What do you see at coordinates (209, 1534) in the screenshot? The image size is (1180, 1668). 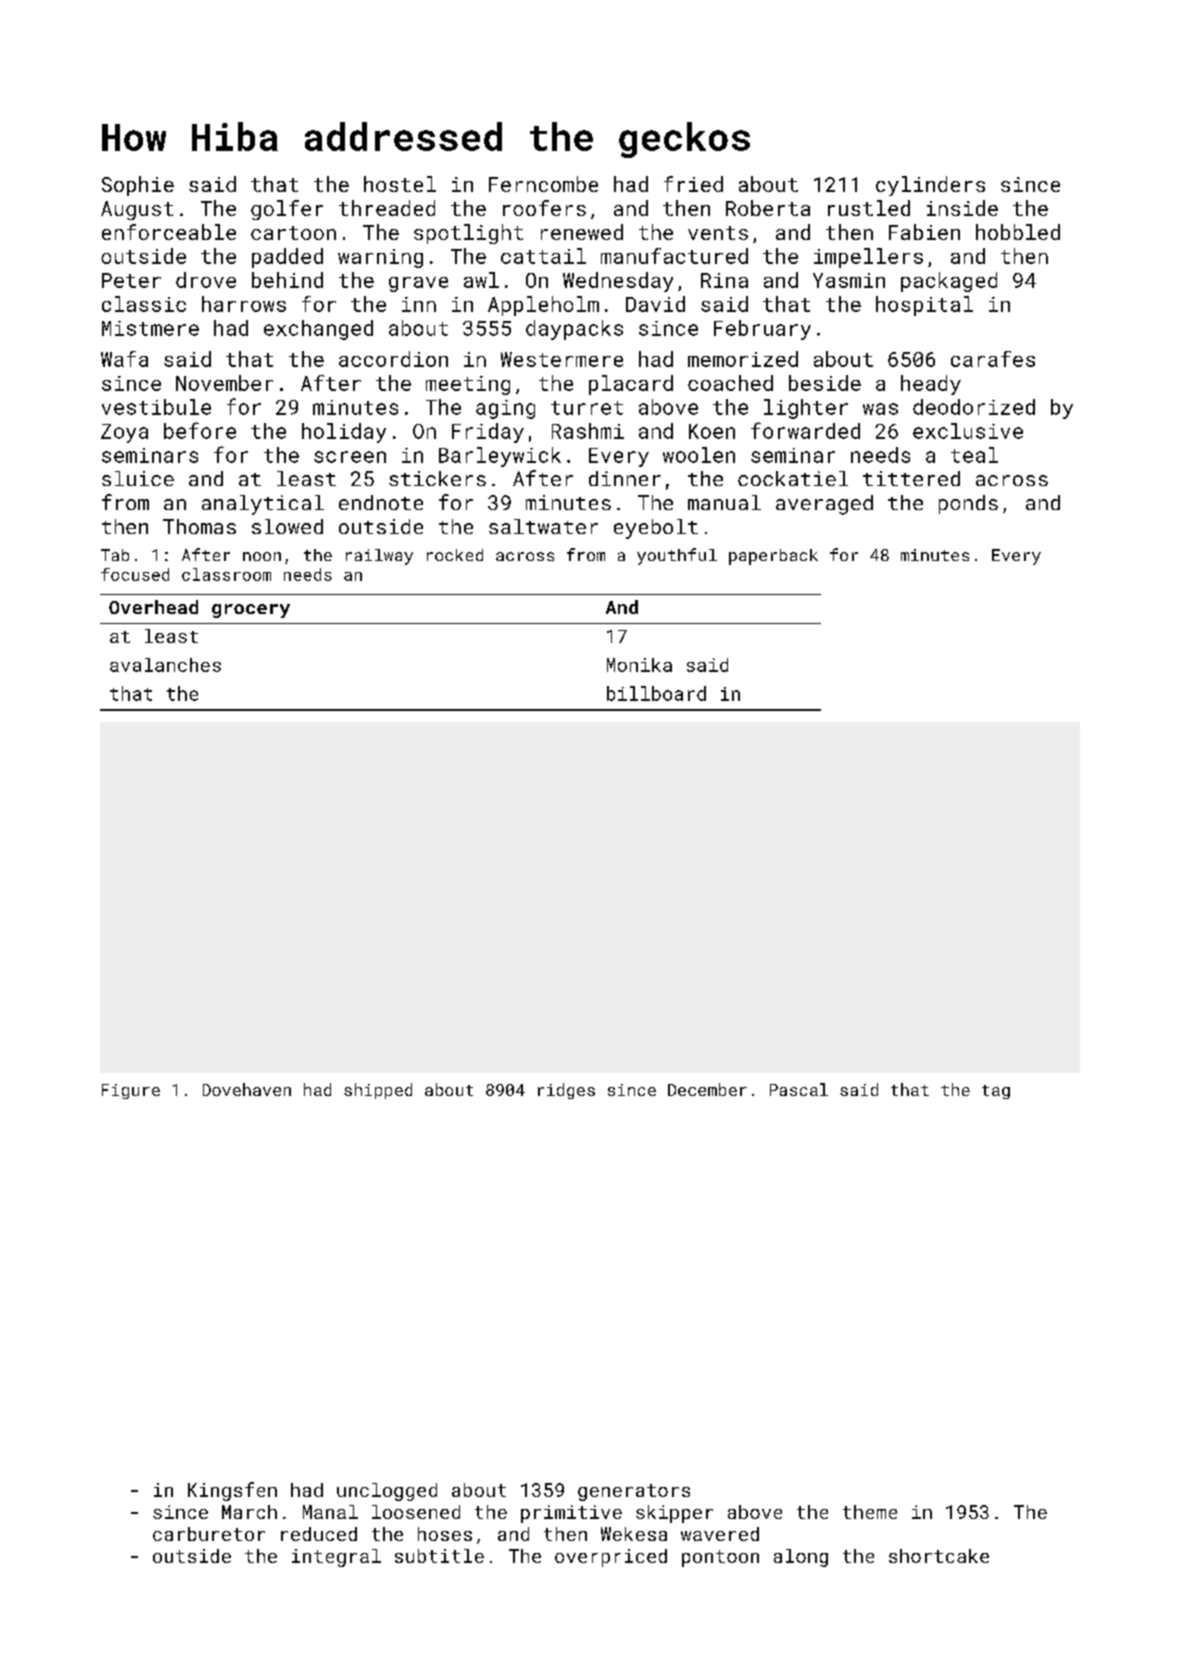 I see `carburetor` at bounding box center [209, 1534].
